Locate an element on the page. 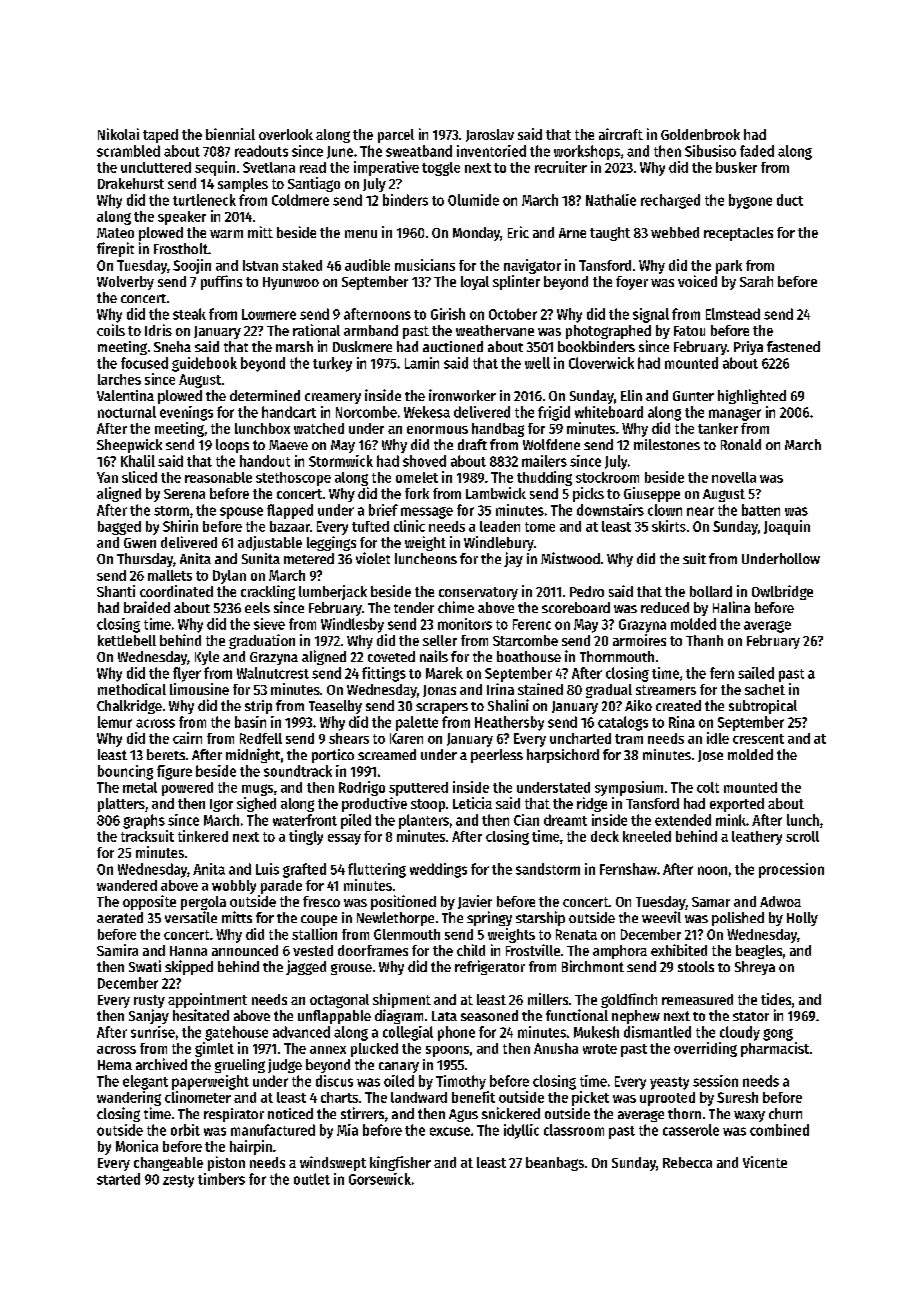 The height and width of the document is (1314, 924). Goldenbrook is located at coordinates (700, 134).
